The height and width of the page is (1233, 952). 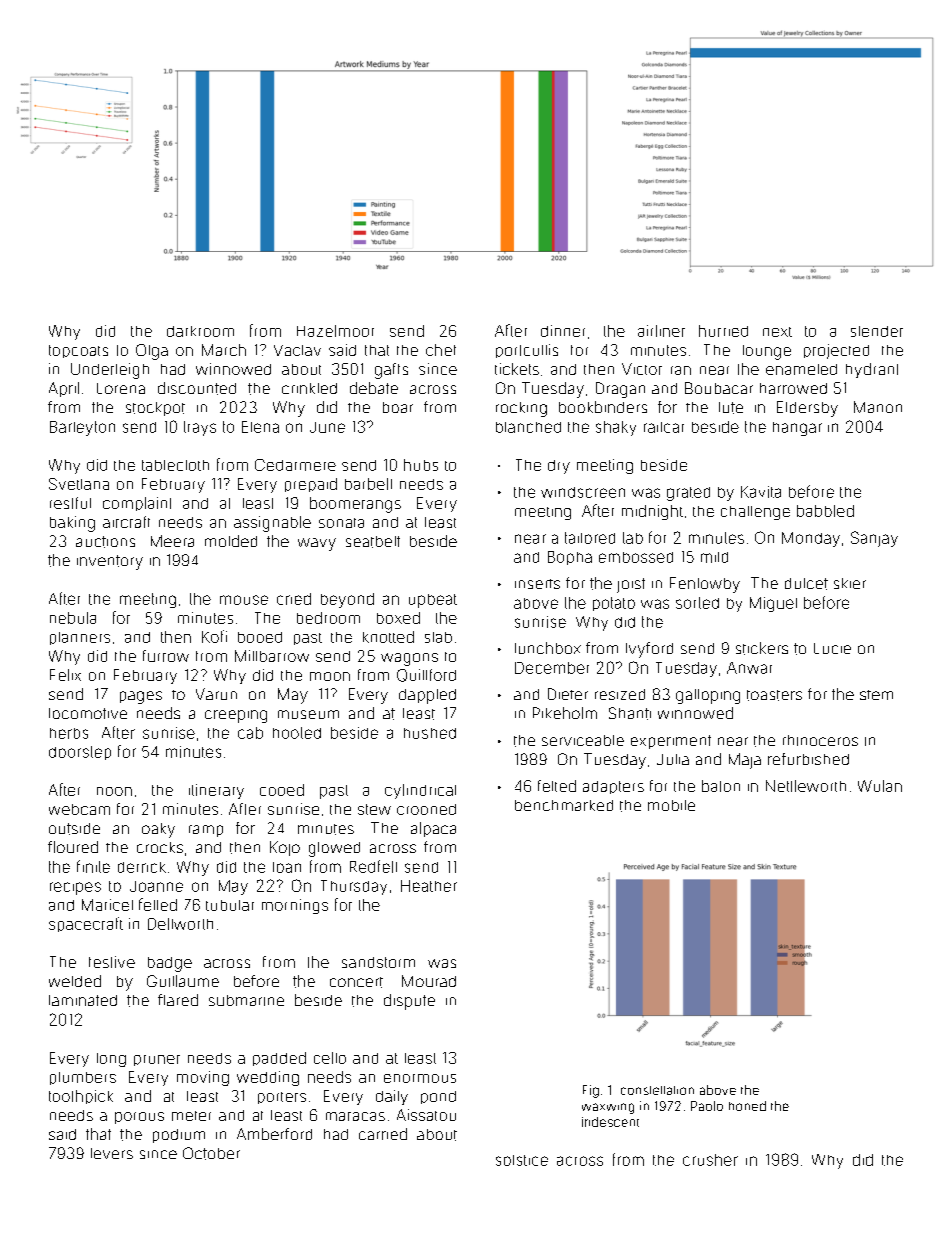 I want to click on chef, so click(x=441, y=350).
